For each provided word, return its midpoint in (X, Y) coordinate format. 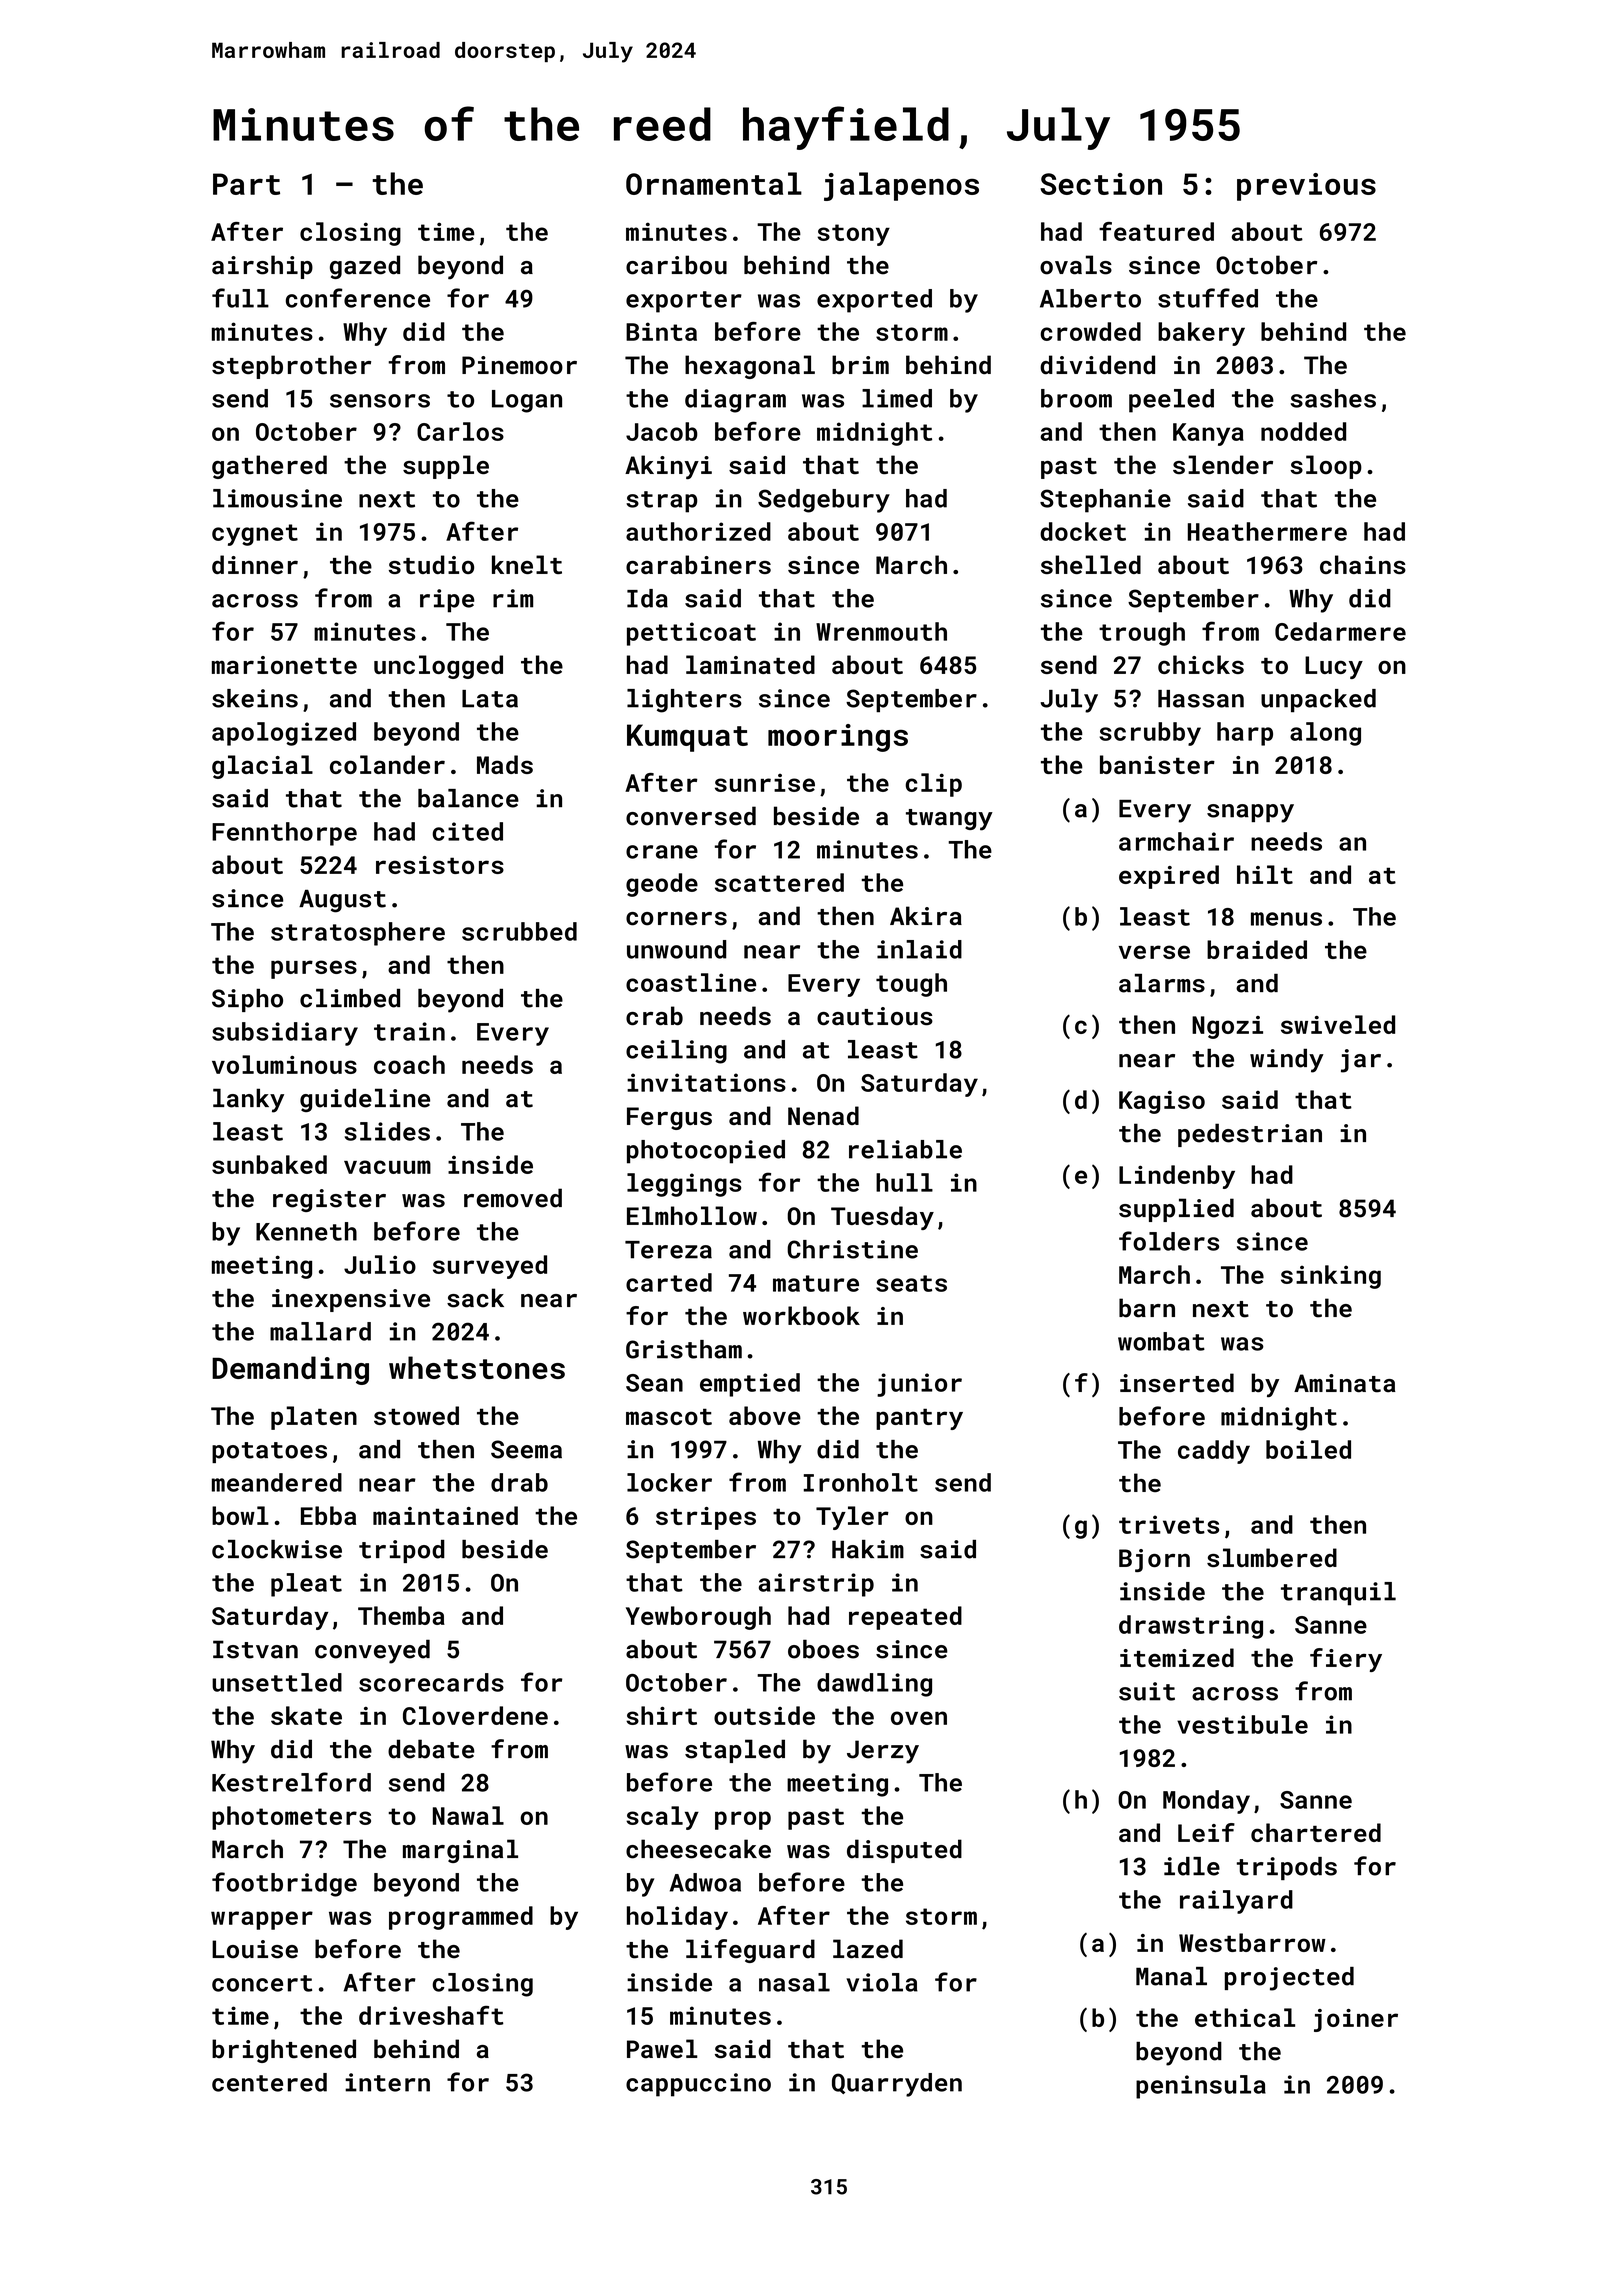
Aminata (1345, 1383)
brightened (284, 2051)
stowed (416, 1415)
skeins (255, 698)
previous (1306, 187)
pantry (919, 1419)
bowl (240, 1515)
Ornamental (714, 183)
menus (1286, 919)
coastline (691, 982)
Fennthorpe (284, 834)
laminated (750, 664)
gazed (365, 267)
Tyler (852, 1518)
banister (1157, 764)
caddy (1214, 1452)
